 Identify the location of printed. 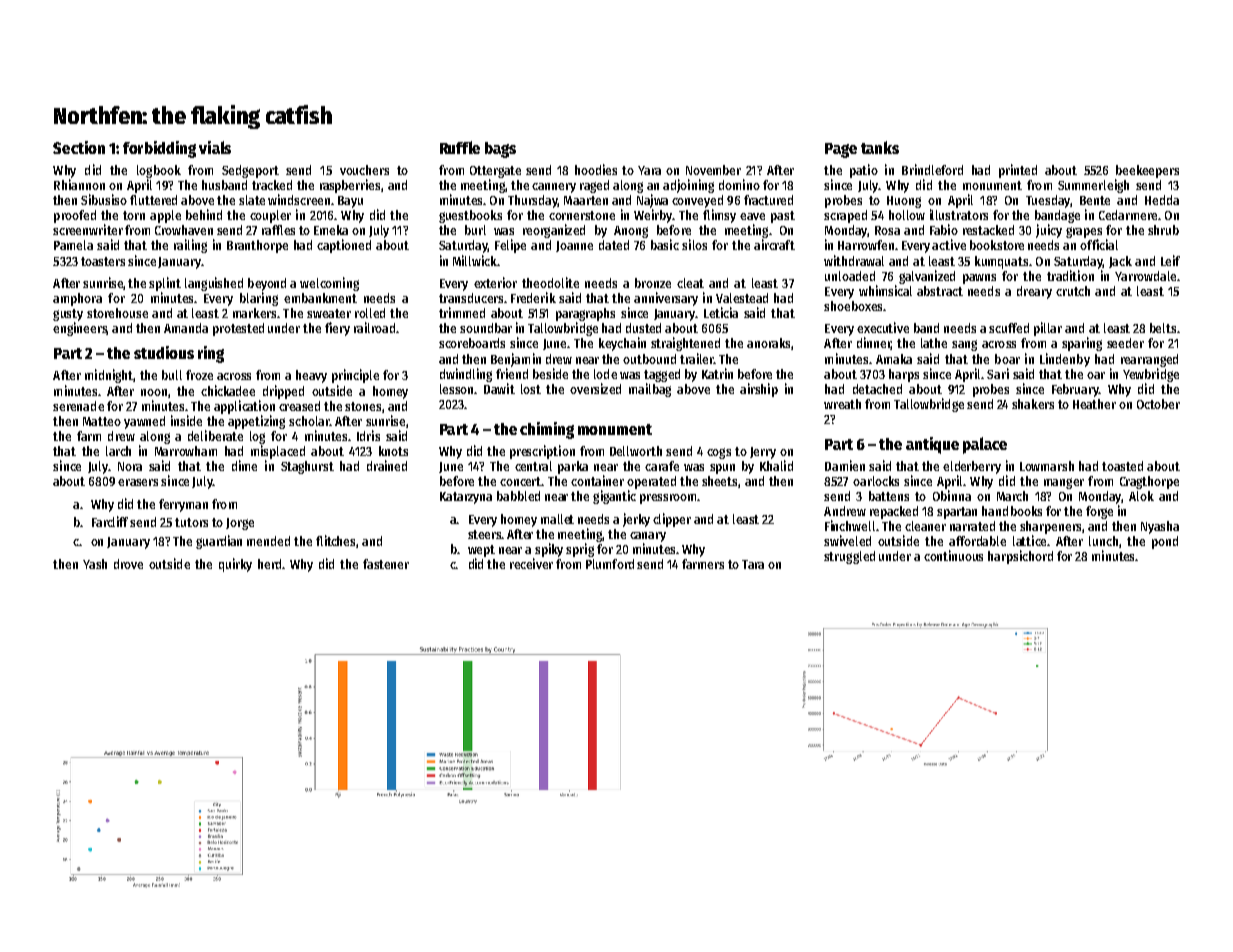
(1018, 171).
